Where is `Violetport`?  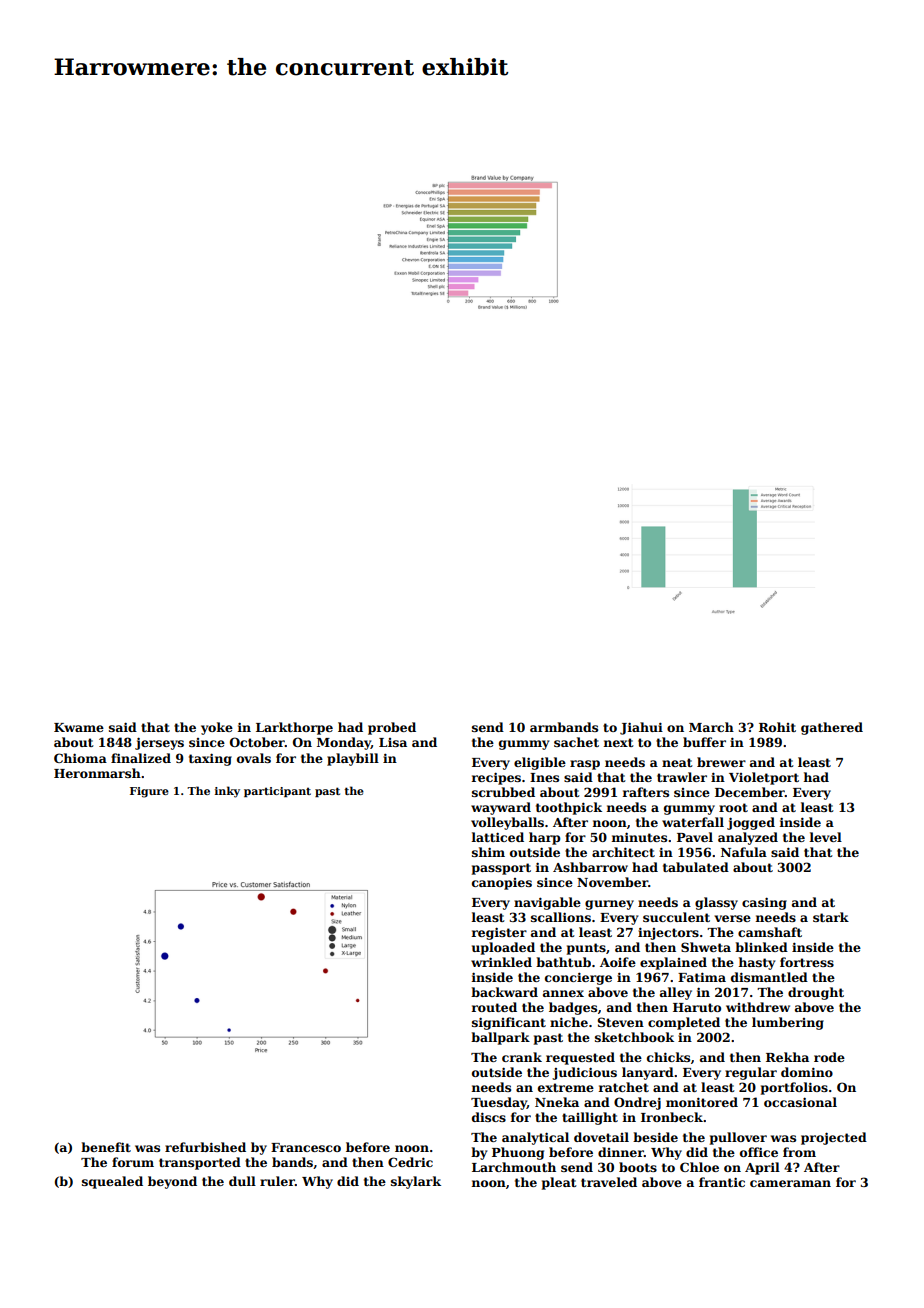
Violetport is located at coordinates (764, 778).
